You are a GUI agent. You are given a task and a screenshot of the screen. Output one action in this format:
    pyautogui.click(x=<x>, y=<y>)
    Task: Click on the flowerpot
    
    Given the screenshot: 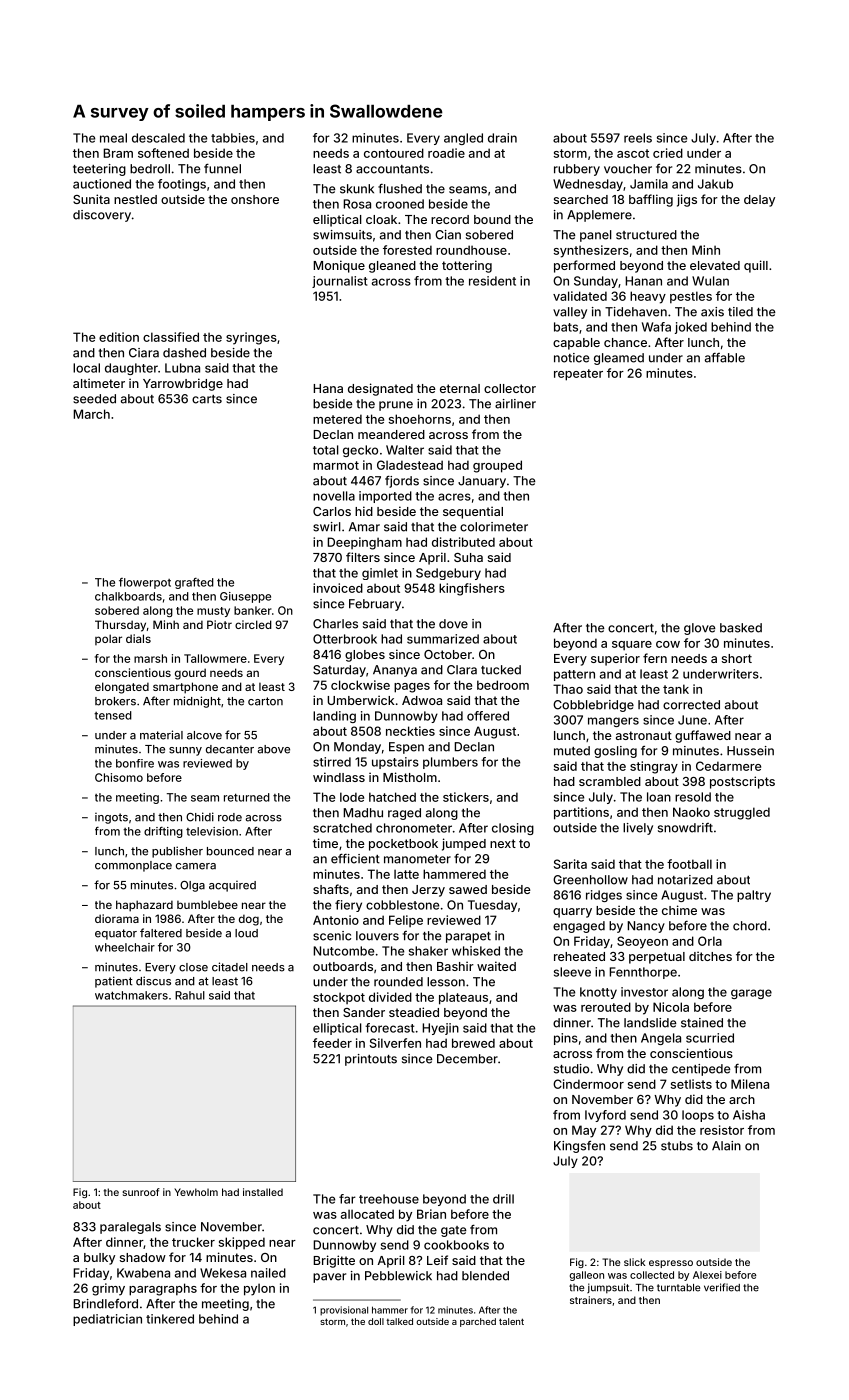 What is the action you would take?
    pyautogui.click(x=145, y=583)
